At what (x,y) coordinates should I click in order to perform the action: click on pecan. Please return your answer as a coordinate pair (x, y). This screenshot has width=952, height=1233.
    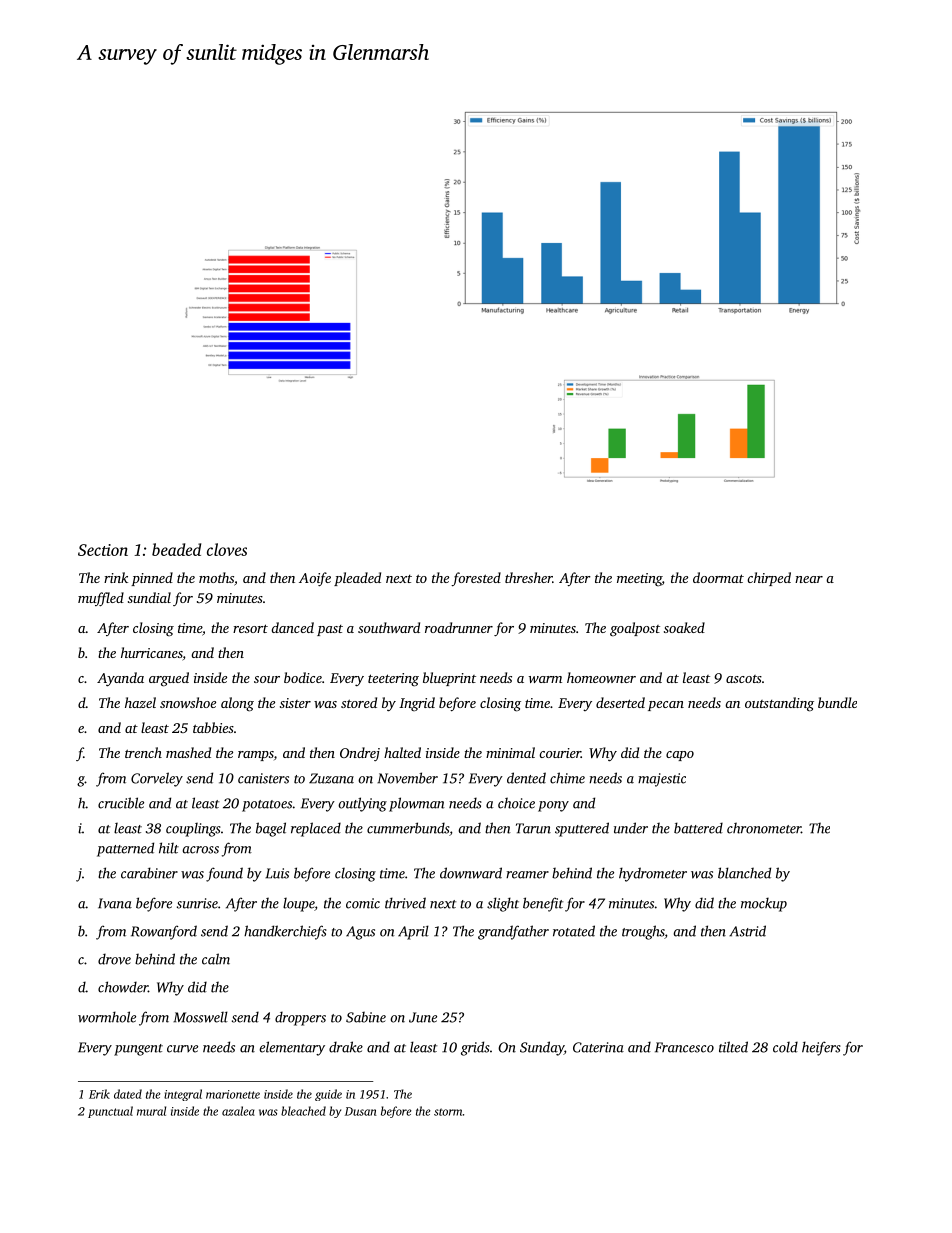
    Looking at the image, I should click on (666, 706).
